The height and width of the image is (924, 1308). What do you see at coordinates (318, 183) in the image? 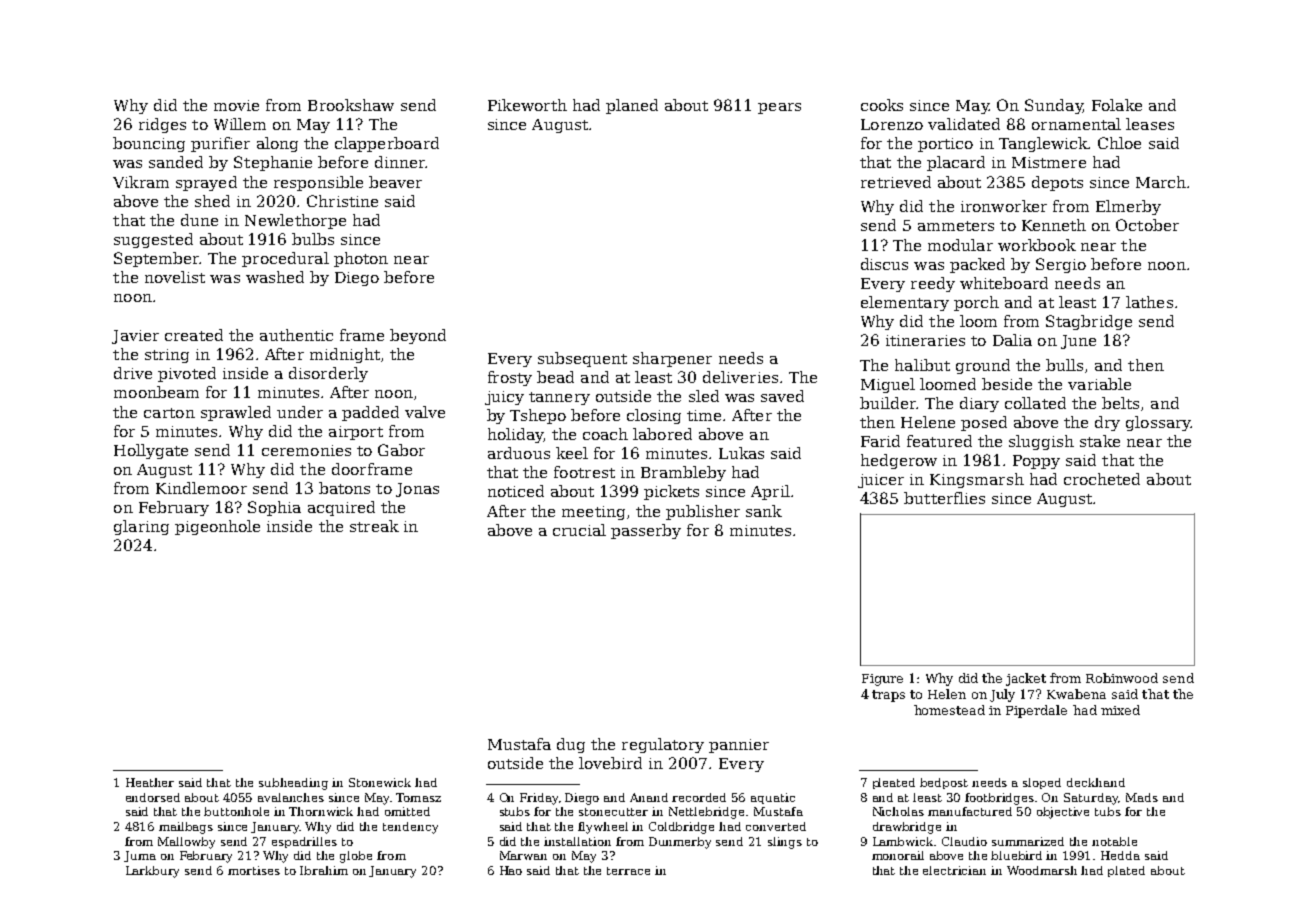
I see `responsible` at bounding box center [318, 183].
